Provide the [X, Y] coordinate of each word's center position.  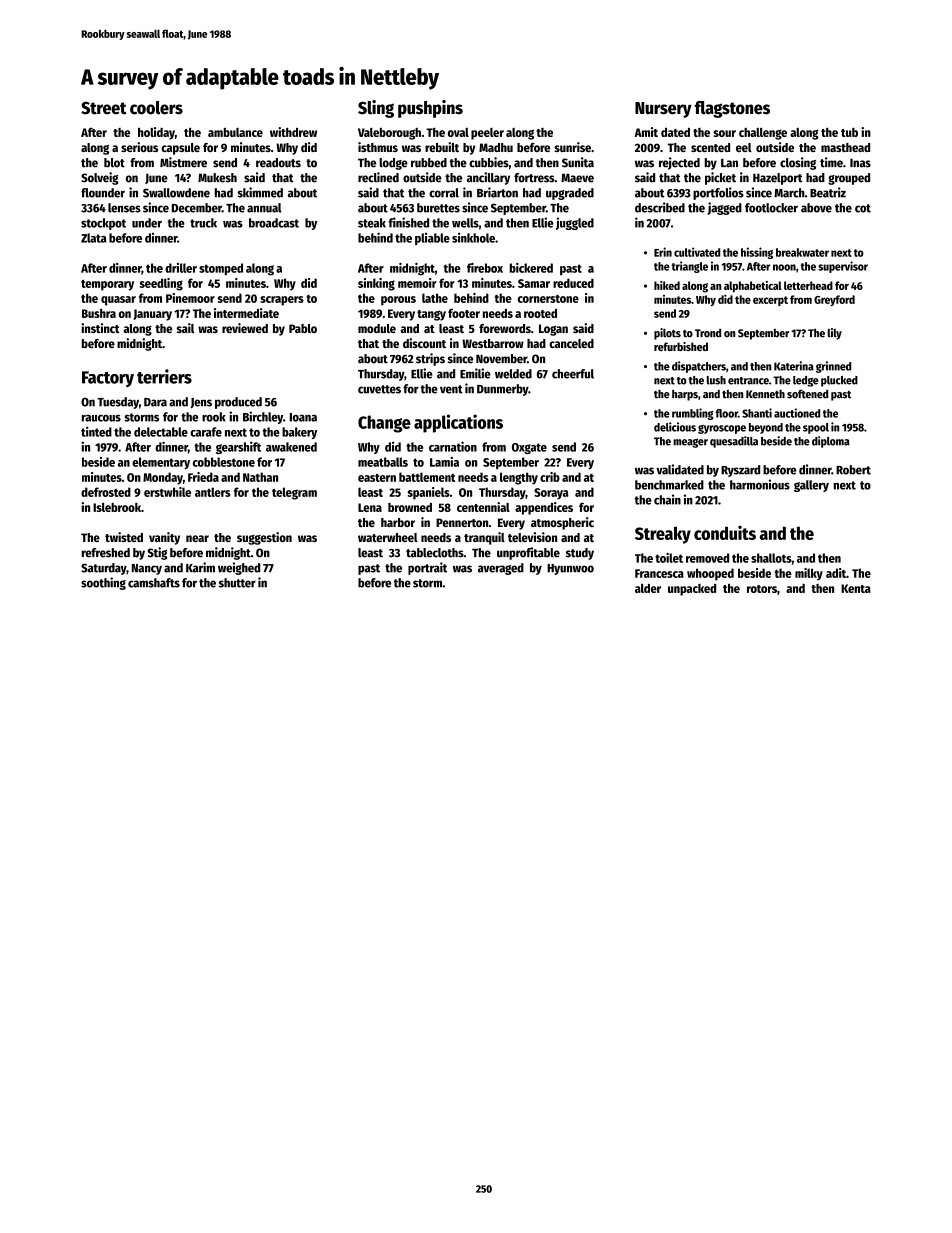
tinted [96, 431]
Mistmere [183, 162]
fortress [534, 178]
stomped [221, 269]
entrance [748, 381]
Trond [708, 333]
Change [384, 424]
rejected [679, 163]
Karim [200, 567]
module [377, 328]
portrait [427, 568]
